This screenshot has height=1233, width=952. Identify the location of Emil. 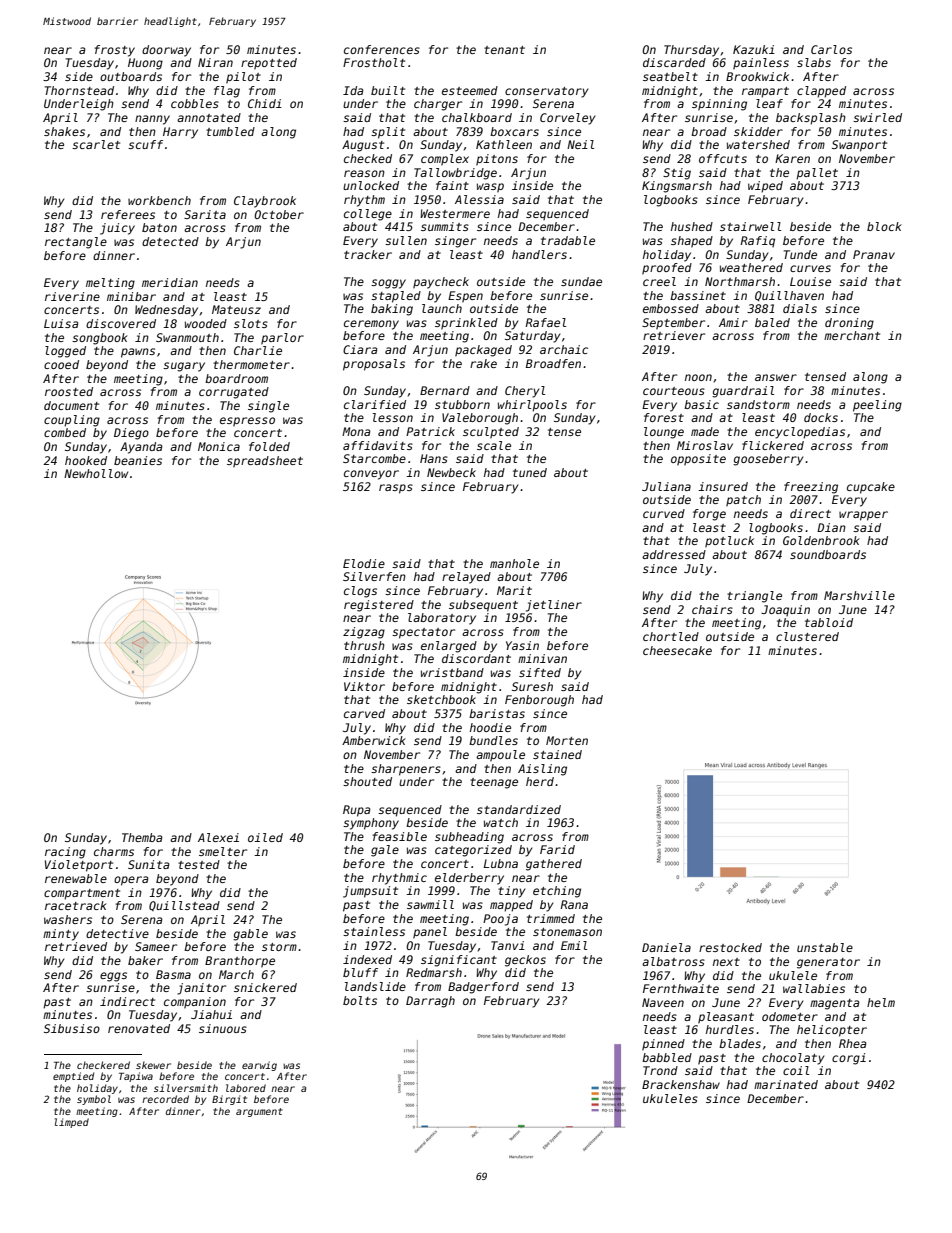
(574, 945).
